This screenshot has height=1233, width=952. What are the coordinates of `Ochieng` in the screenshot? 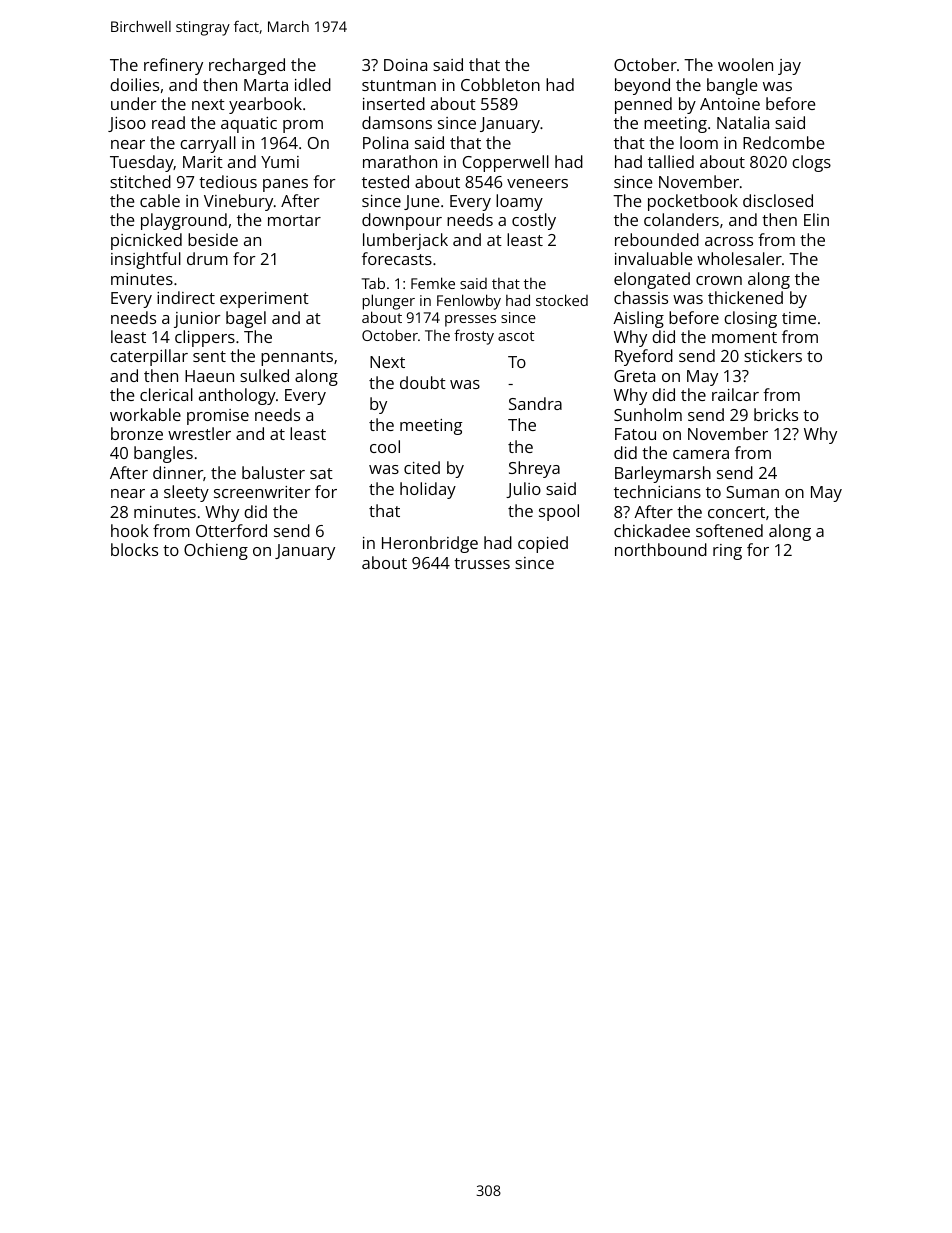 It's located at (216, 551).
